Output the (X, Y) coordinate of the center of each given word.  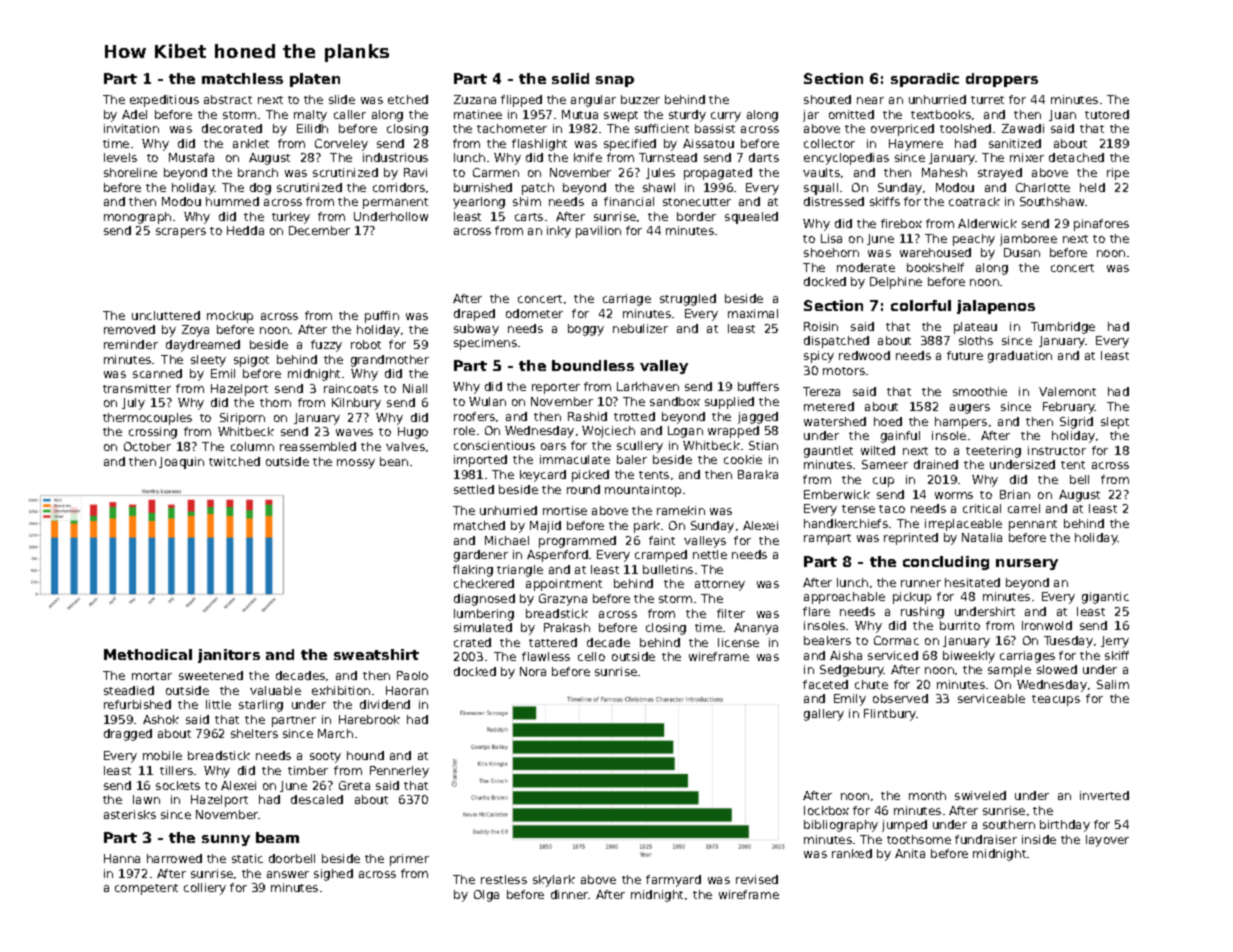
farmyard (673, 881)
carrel (1024, 508)
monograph (137, 218)
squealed (751, 218)
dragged (128, 735)
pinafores (1101, 225)
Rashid (587, 416)
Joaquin (181, 463)
